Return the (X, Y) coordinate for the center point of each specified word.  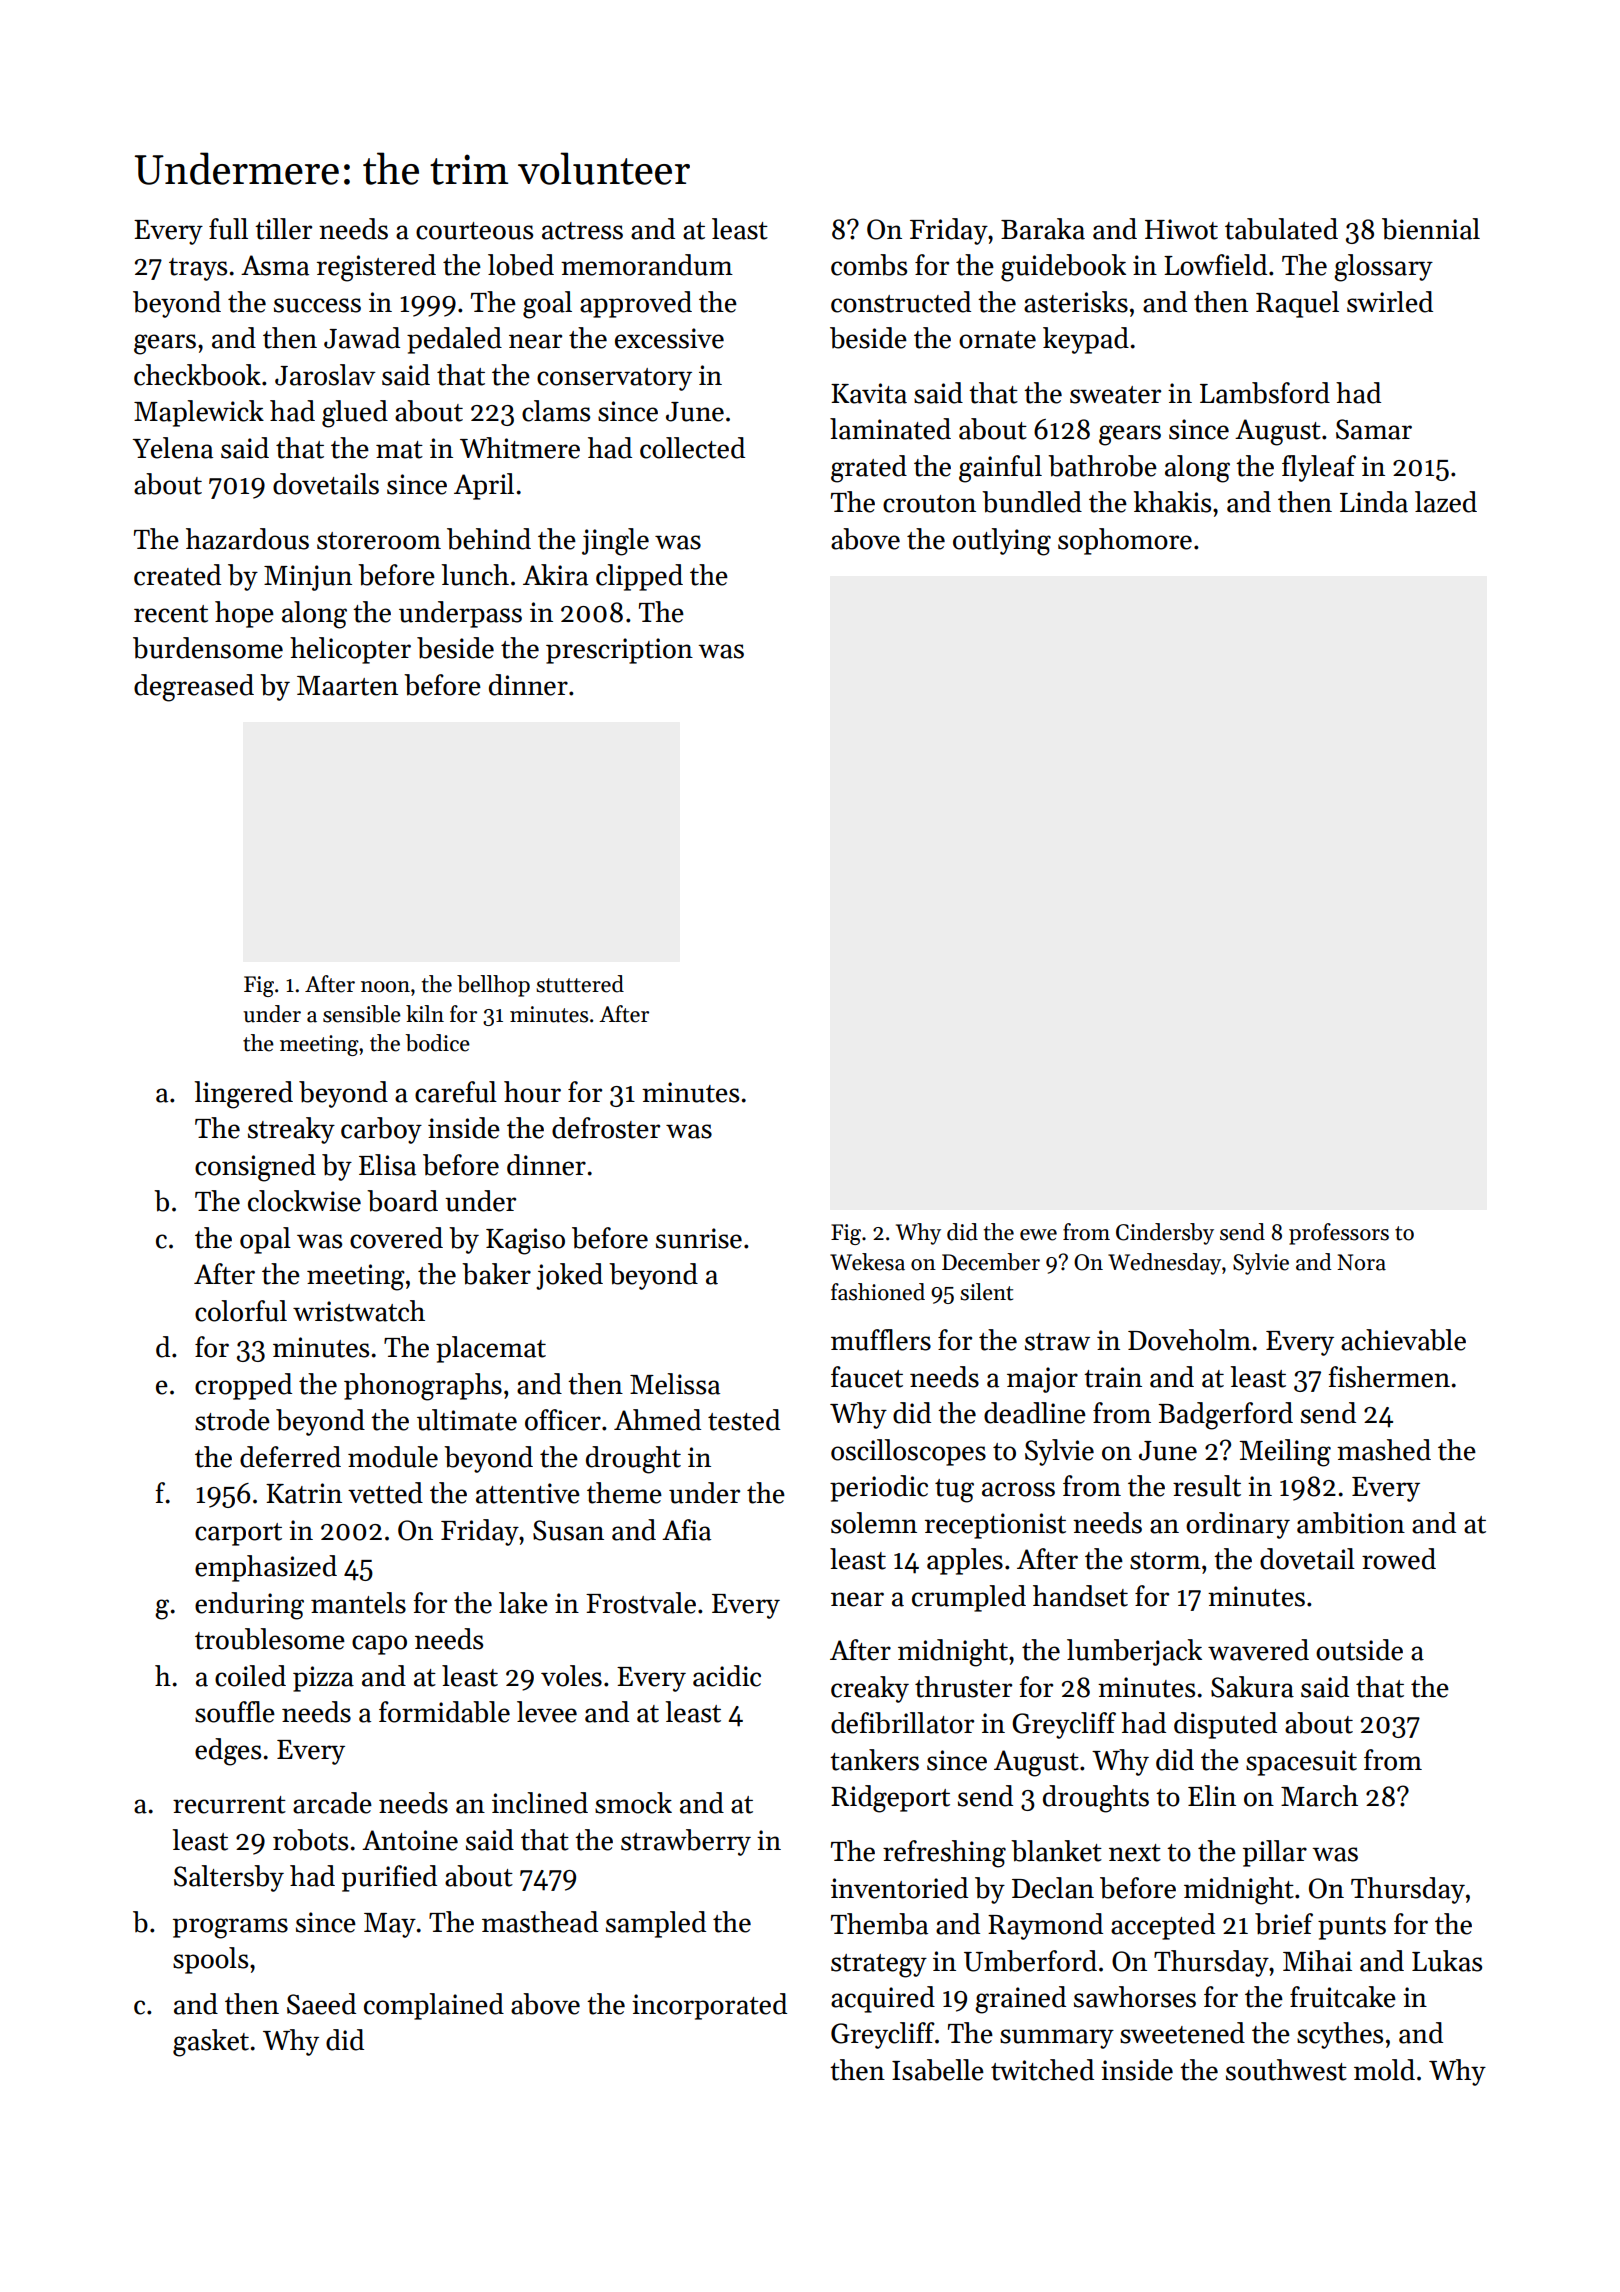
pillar (1275, 1853)
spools (210, 1960)
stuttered (580, 984)
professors (1339, 1234)
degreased (194, 688)
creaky (870, 1689)
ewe (1038, 1235)
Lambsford (1265, 393)
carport (238, 1534)
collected (692, 448)
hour (532, 1092)
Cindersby (1165, 1234)
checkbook (197, 375)
